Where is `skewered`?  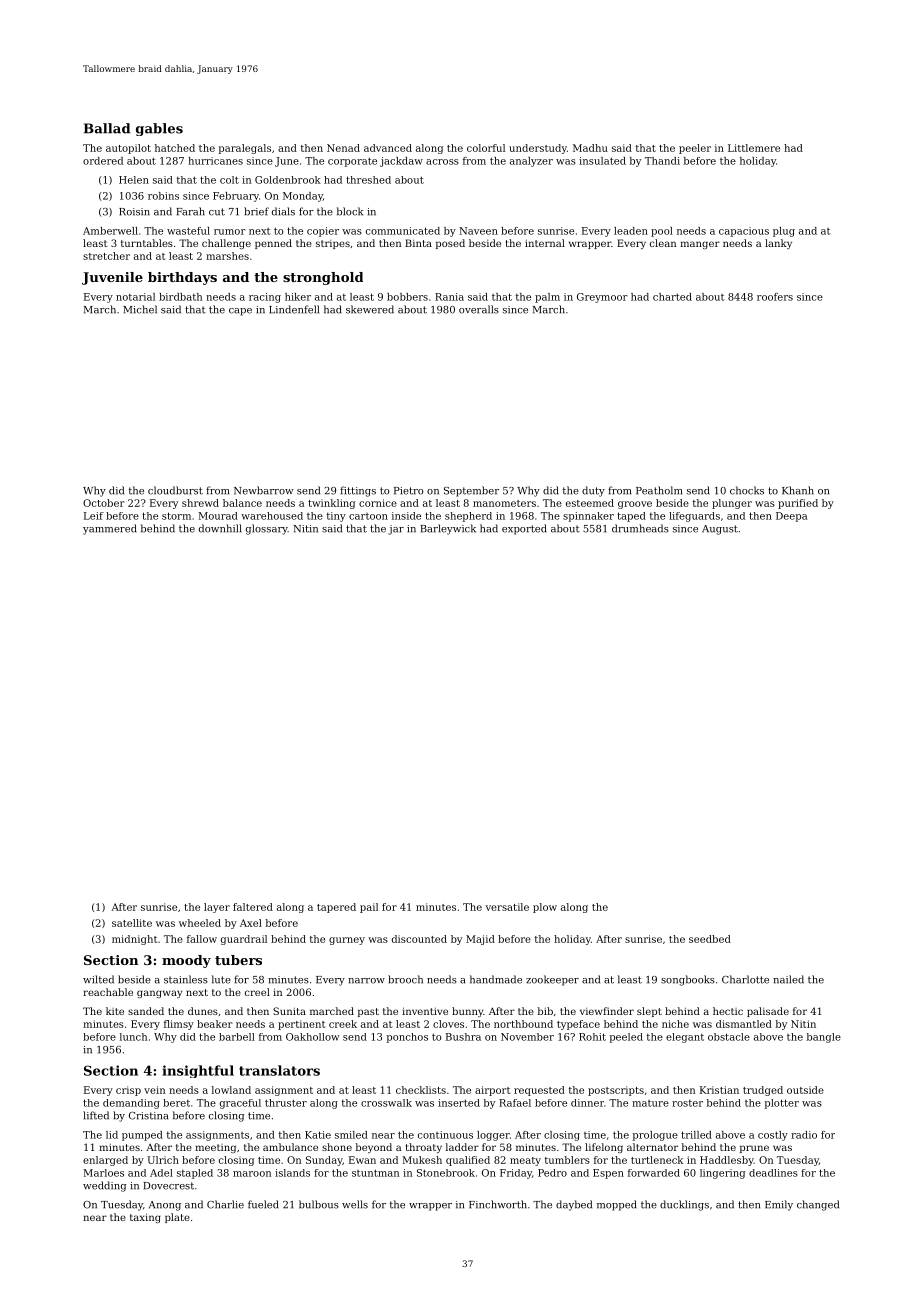
skewered is located at coordinates (370, 309).
